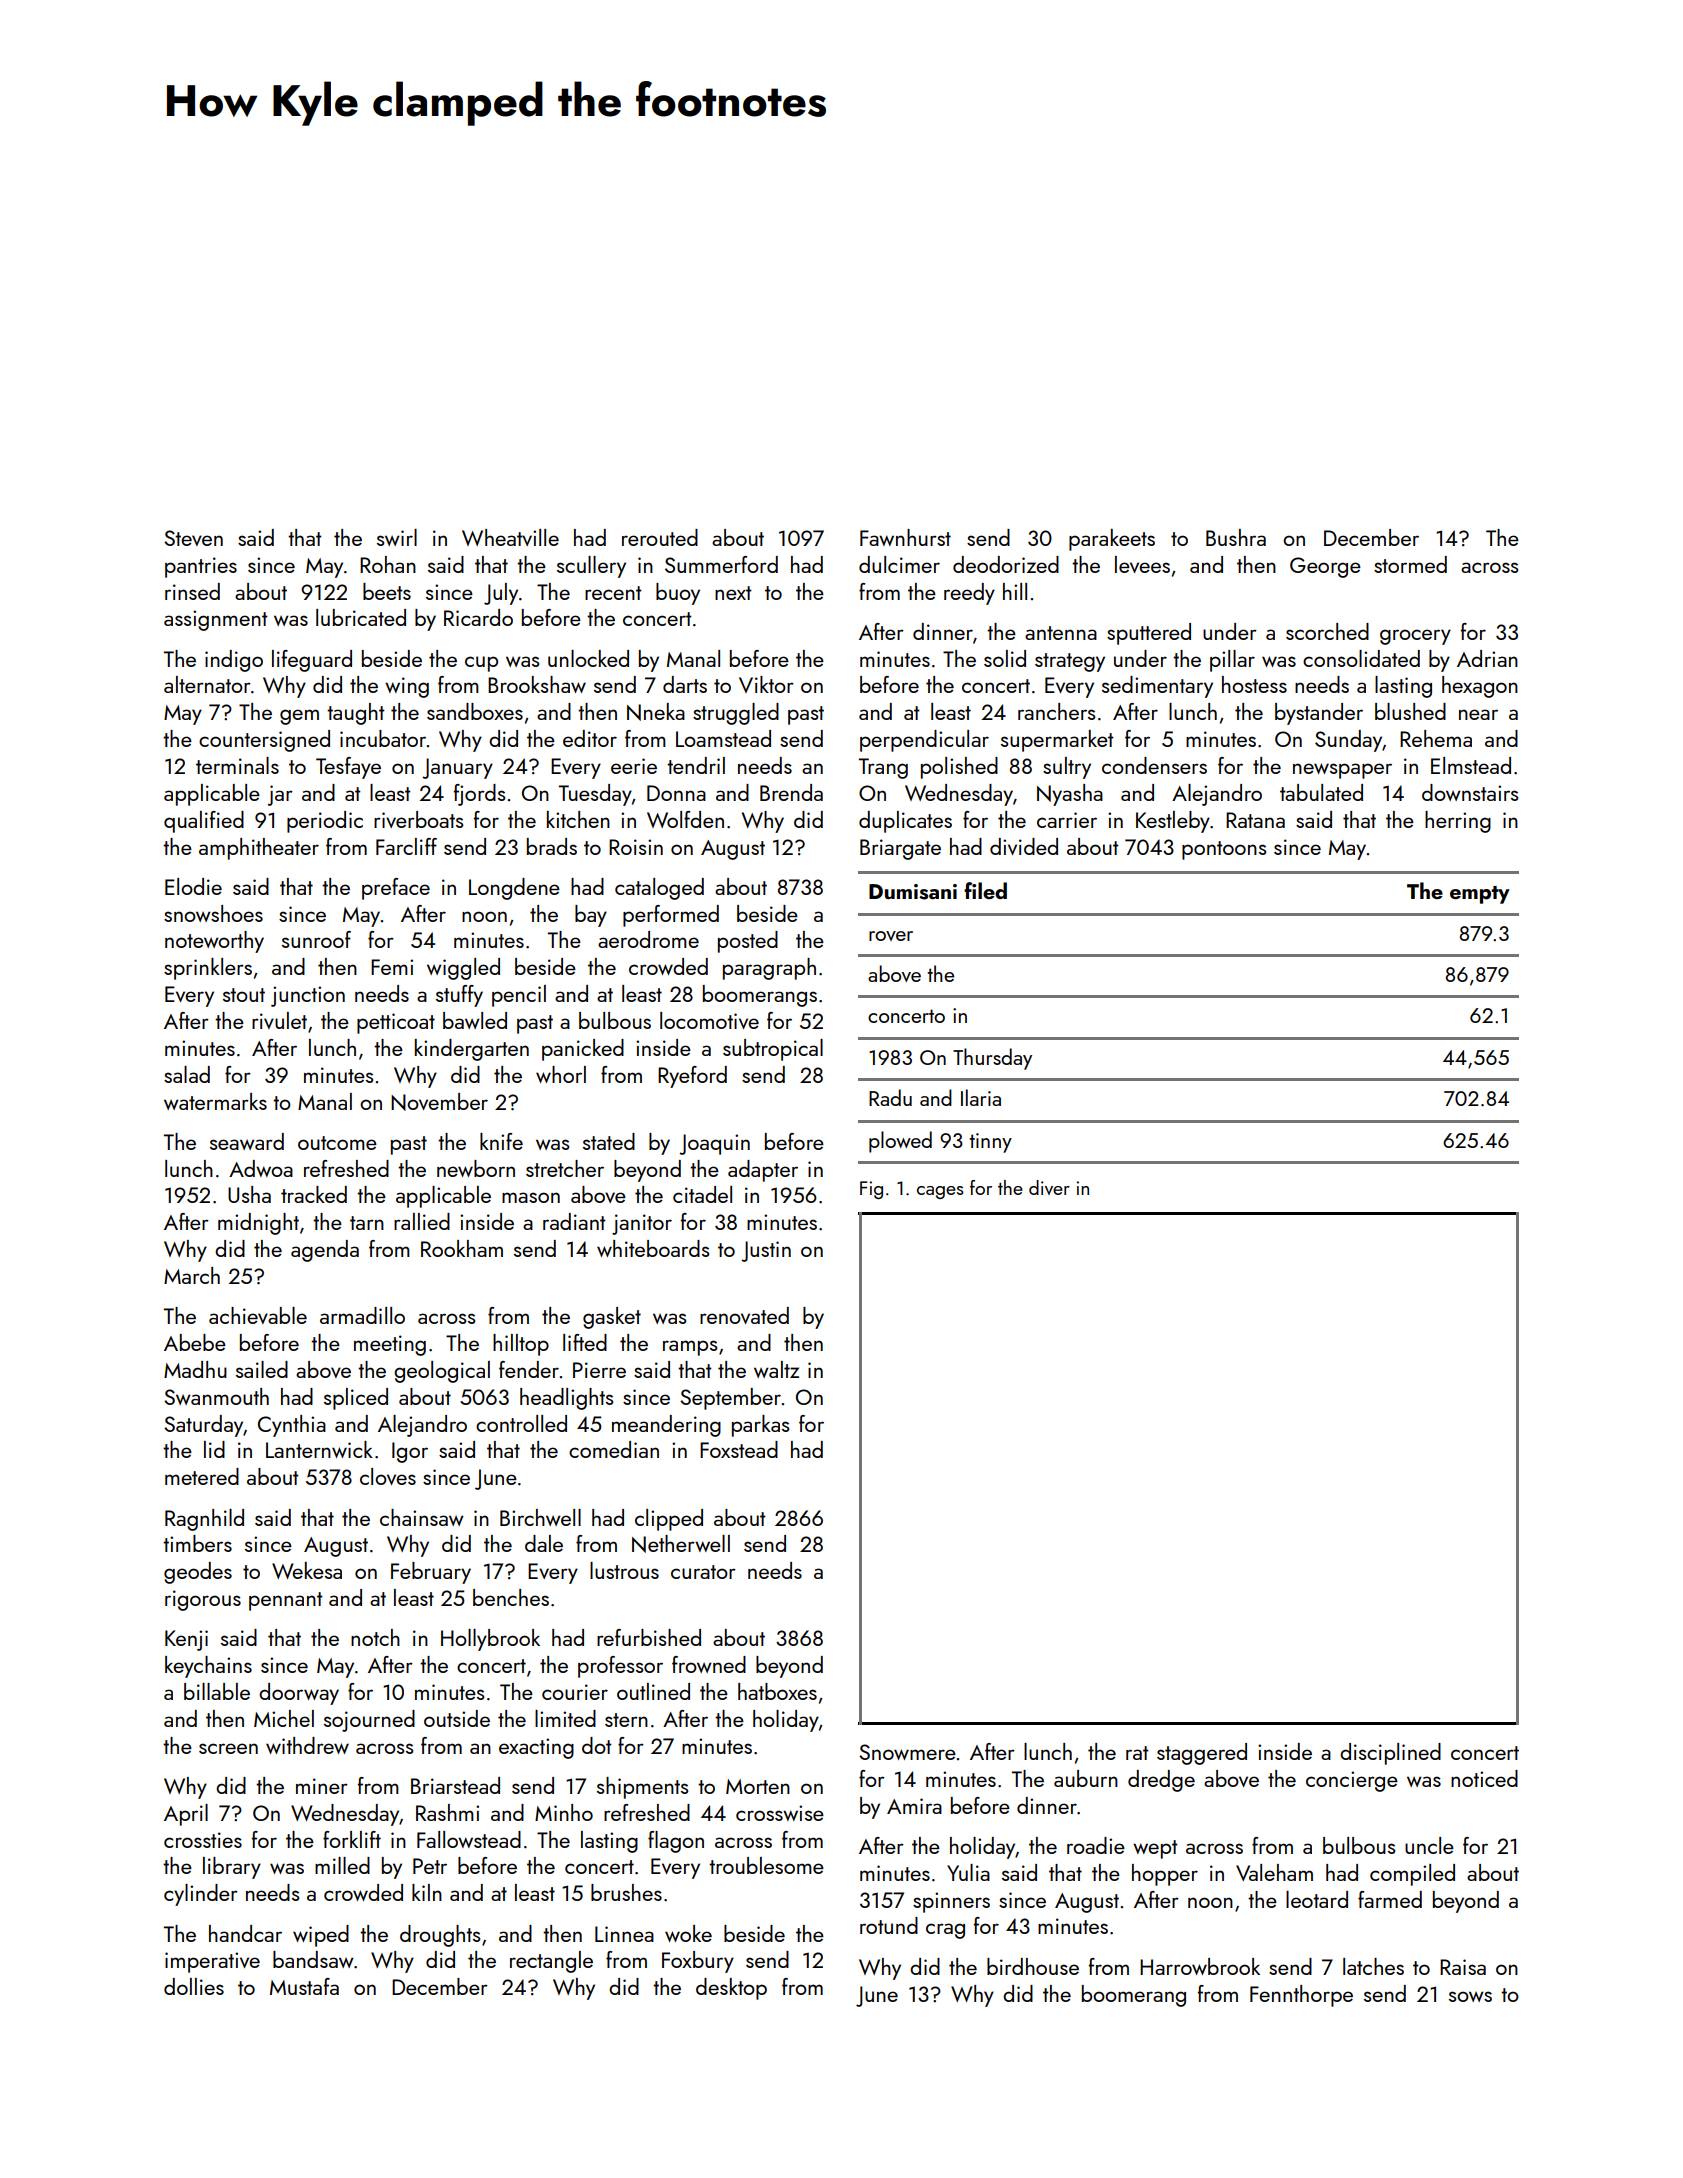 The width and height of the screenshot is (1683, 2178). I want to click on Wheatville, so click(510, 537).
